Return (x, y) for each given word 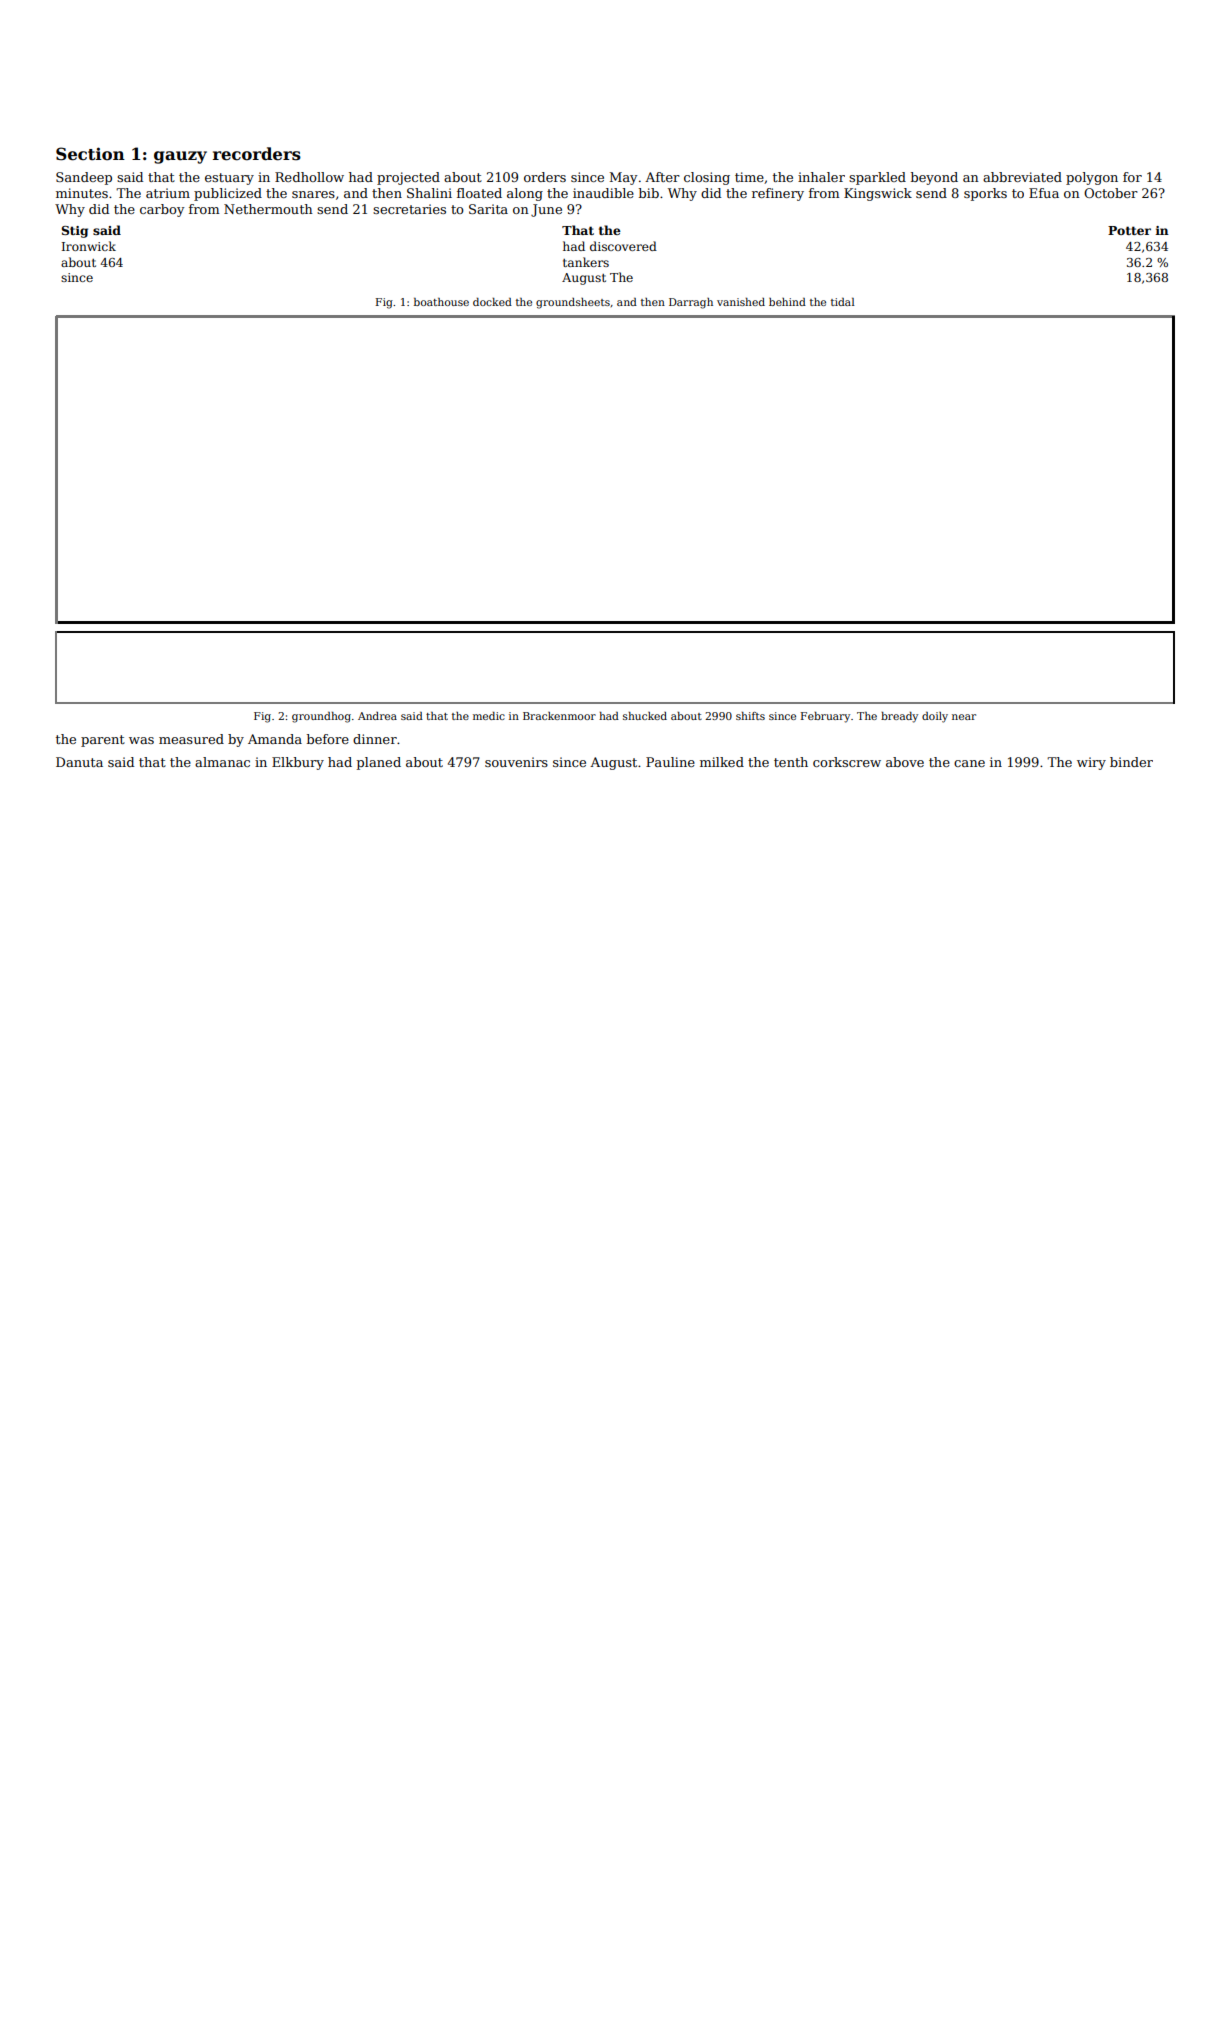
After (662, 177)
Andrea (377, 716)
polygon (1092, 178)
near (964, 717)
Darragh (691, 303)
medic (489, 716)
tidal (843, 302)
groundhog (321, 717)
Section (90, 154)
